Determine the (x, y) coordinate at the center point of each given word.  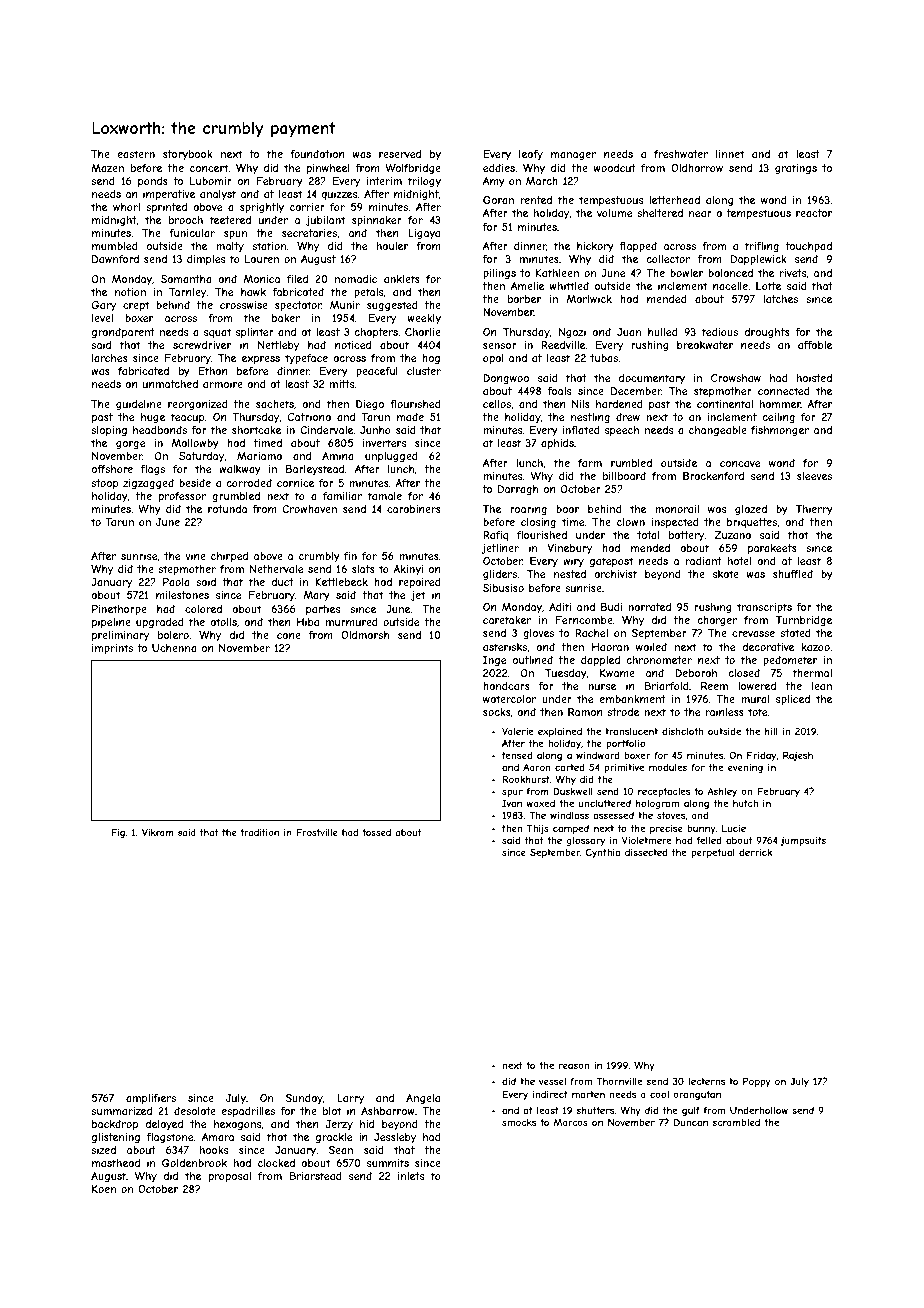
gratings (796, 169)
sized (103, 1150)
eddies (499, 168)
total (648, 535)
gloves (538, 634)
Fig (118, 833)
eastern (136, 154)
